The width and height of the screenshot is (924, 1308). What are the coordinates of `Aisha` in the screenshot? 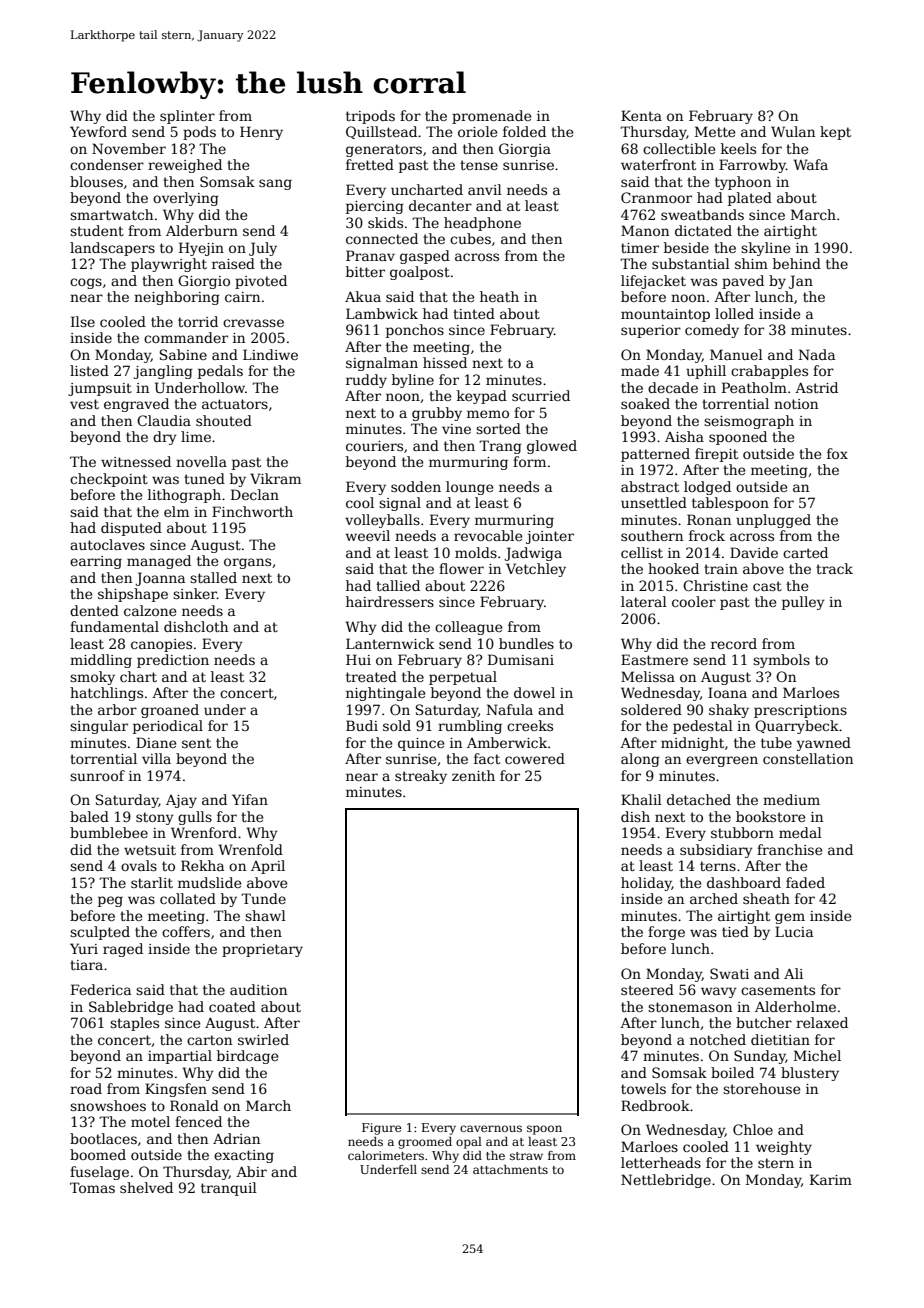 It's located at (684, 436).
